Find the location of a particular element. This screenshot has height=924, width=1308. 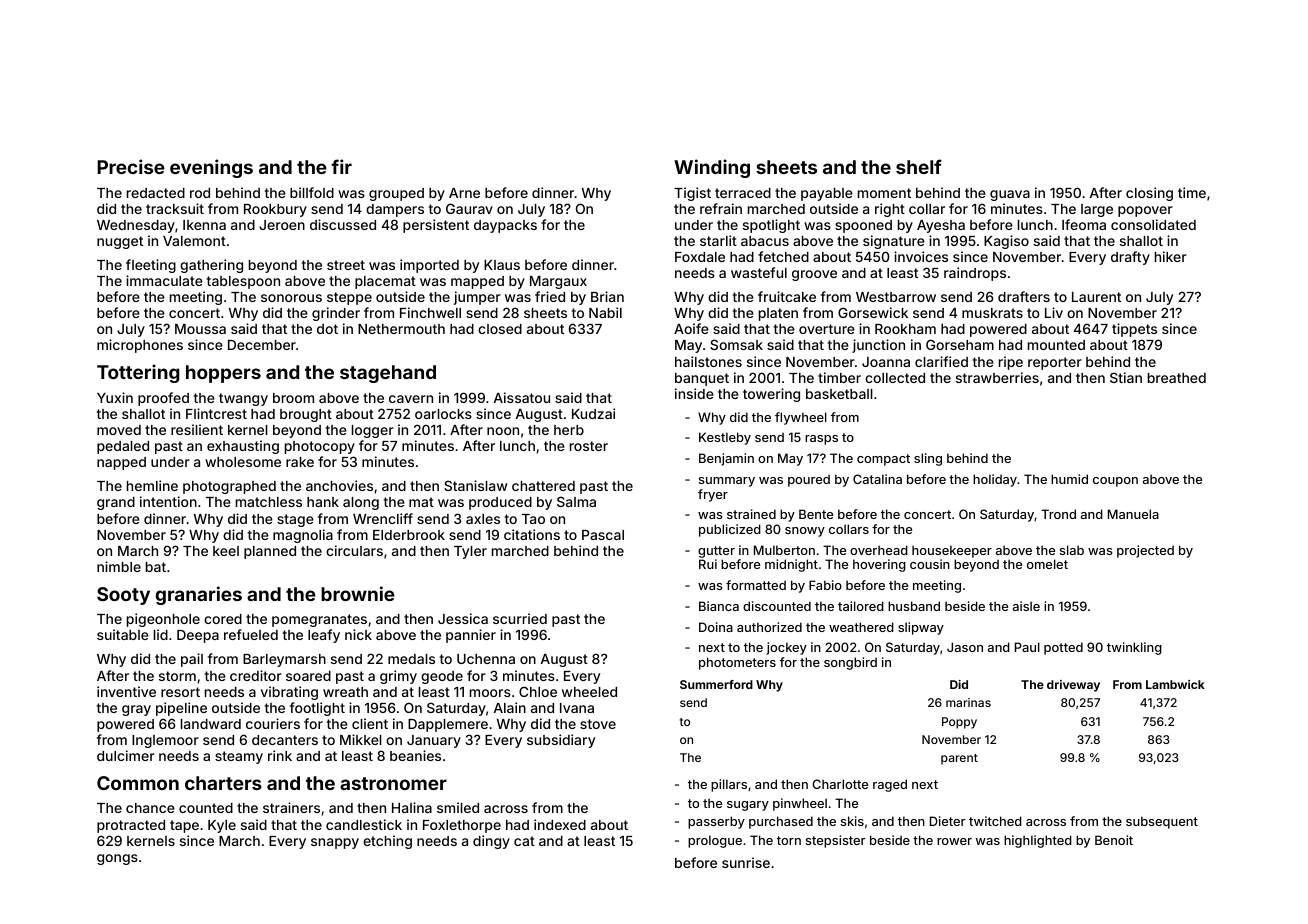

dampers is located at coordinates (395, 210).
